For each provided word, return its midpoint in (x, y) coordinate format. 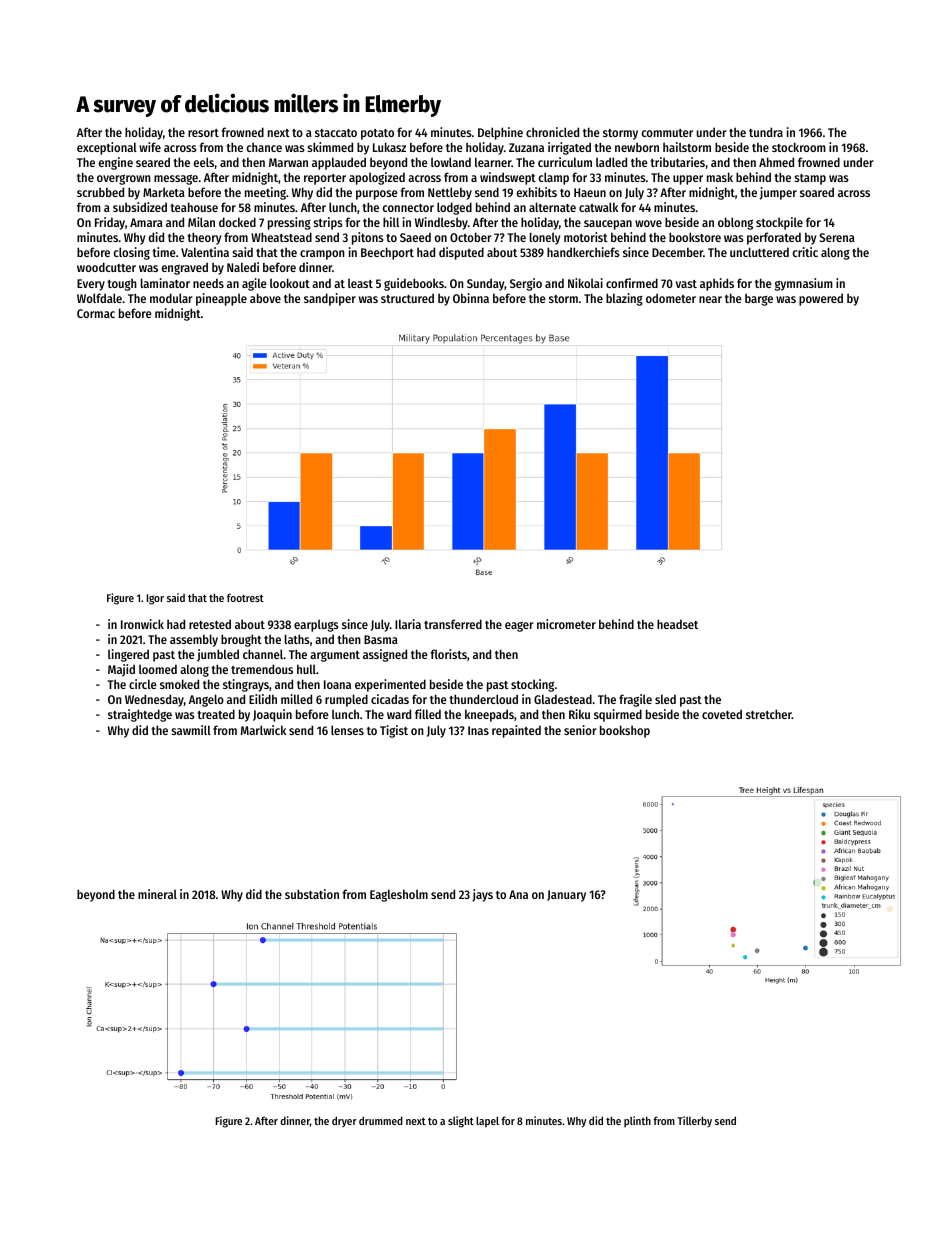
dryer (344, 1121)
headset (677, 624)
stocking (532, 685)
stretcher (769, 714)
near (710, 299)
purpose (377, 195)
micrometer (566, 624)
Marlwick (263, 730)
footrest (245, 597)
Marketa (164, 192)
